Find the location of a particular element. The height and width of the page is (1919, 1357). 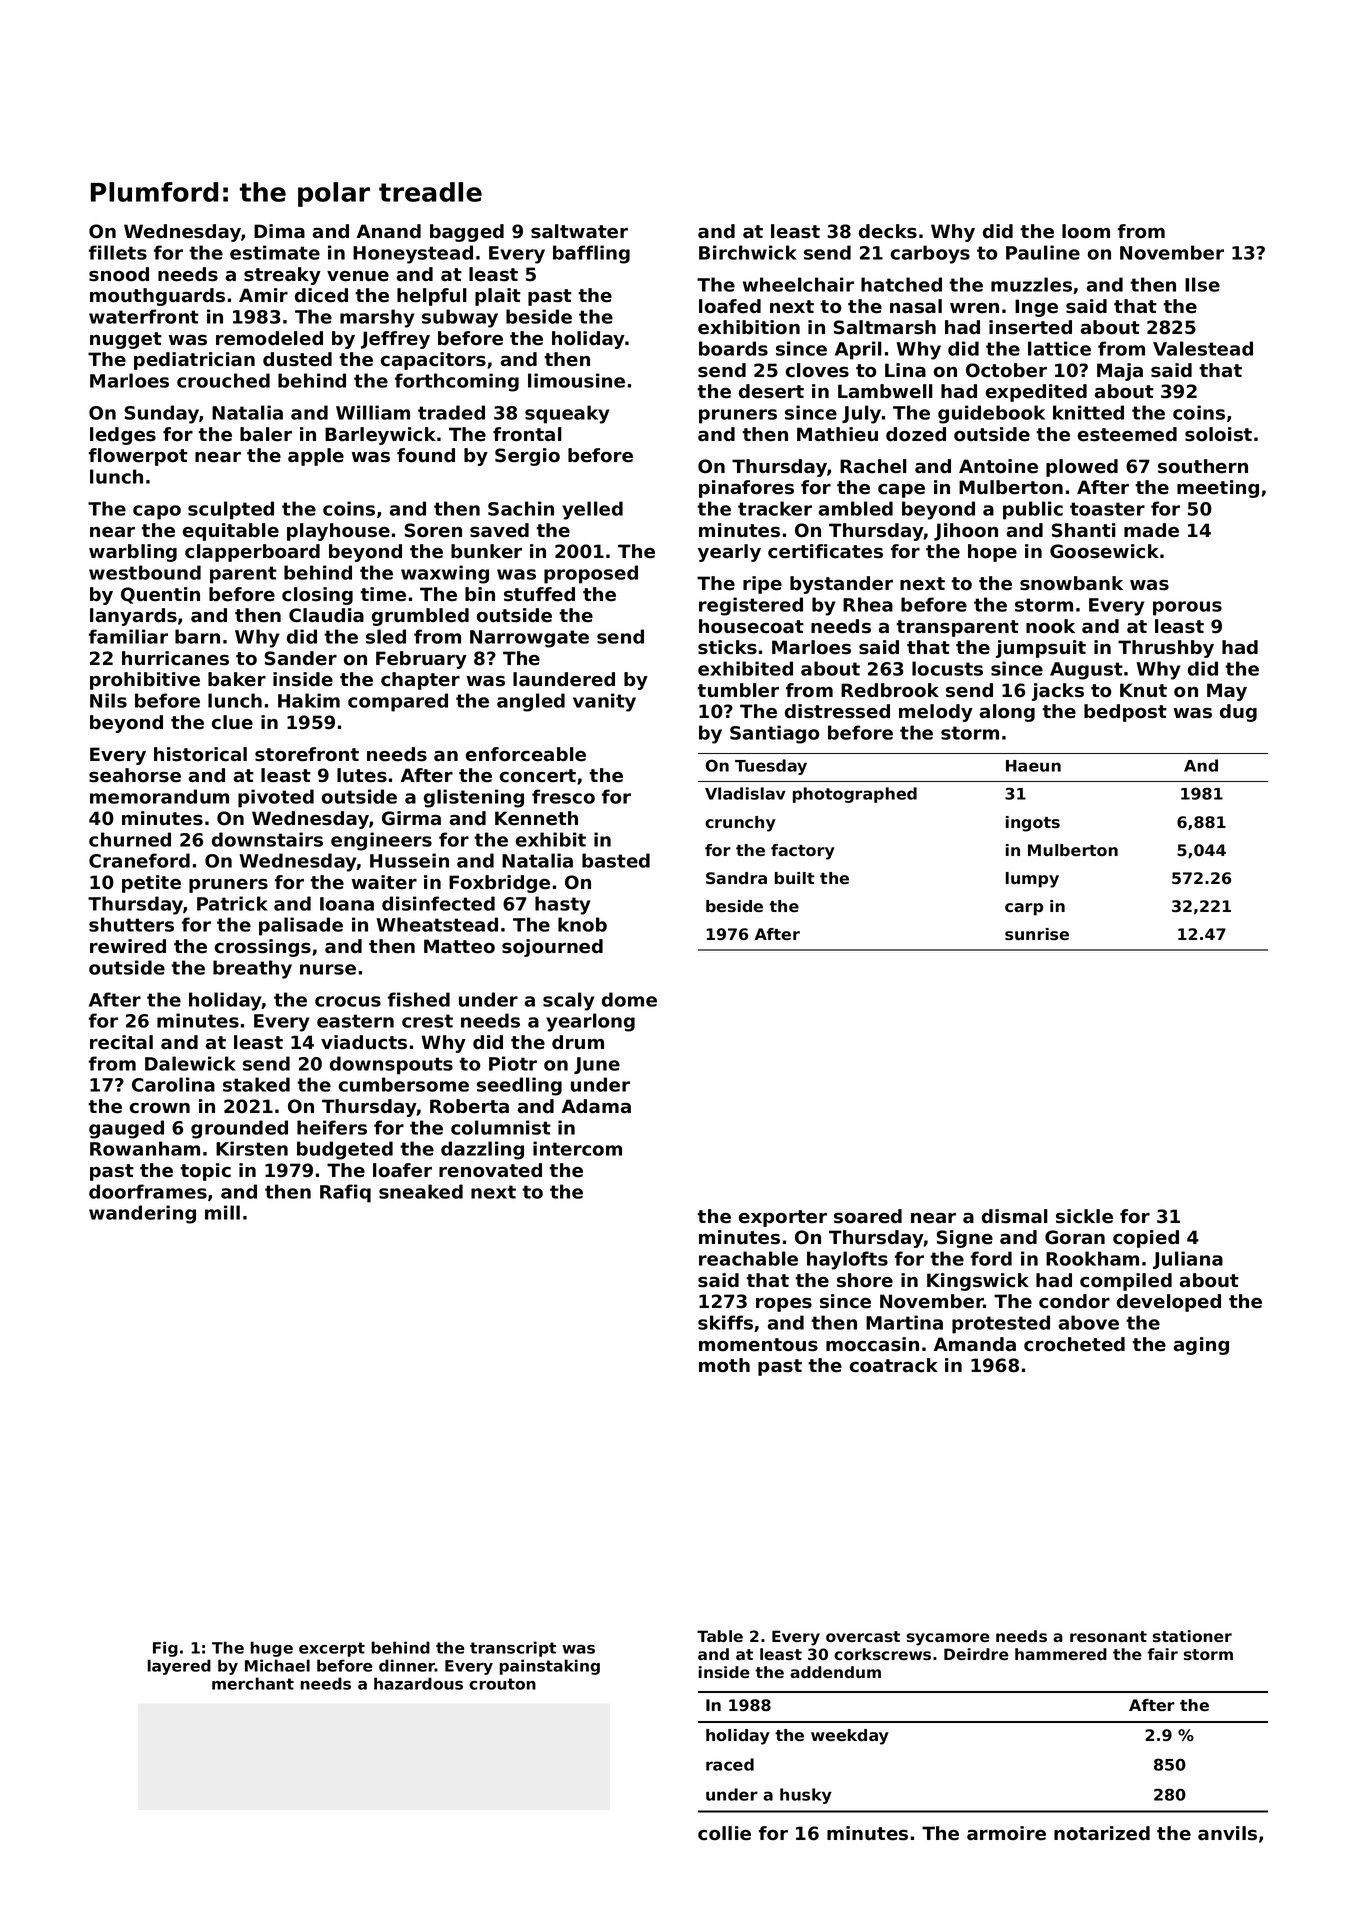

fair is located at coordinates (1162, 1654).
